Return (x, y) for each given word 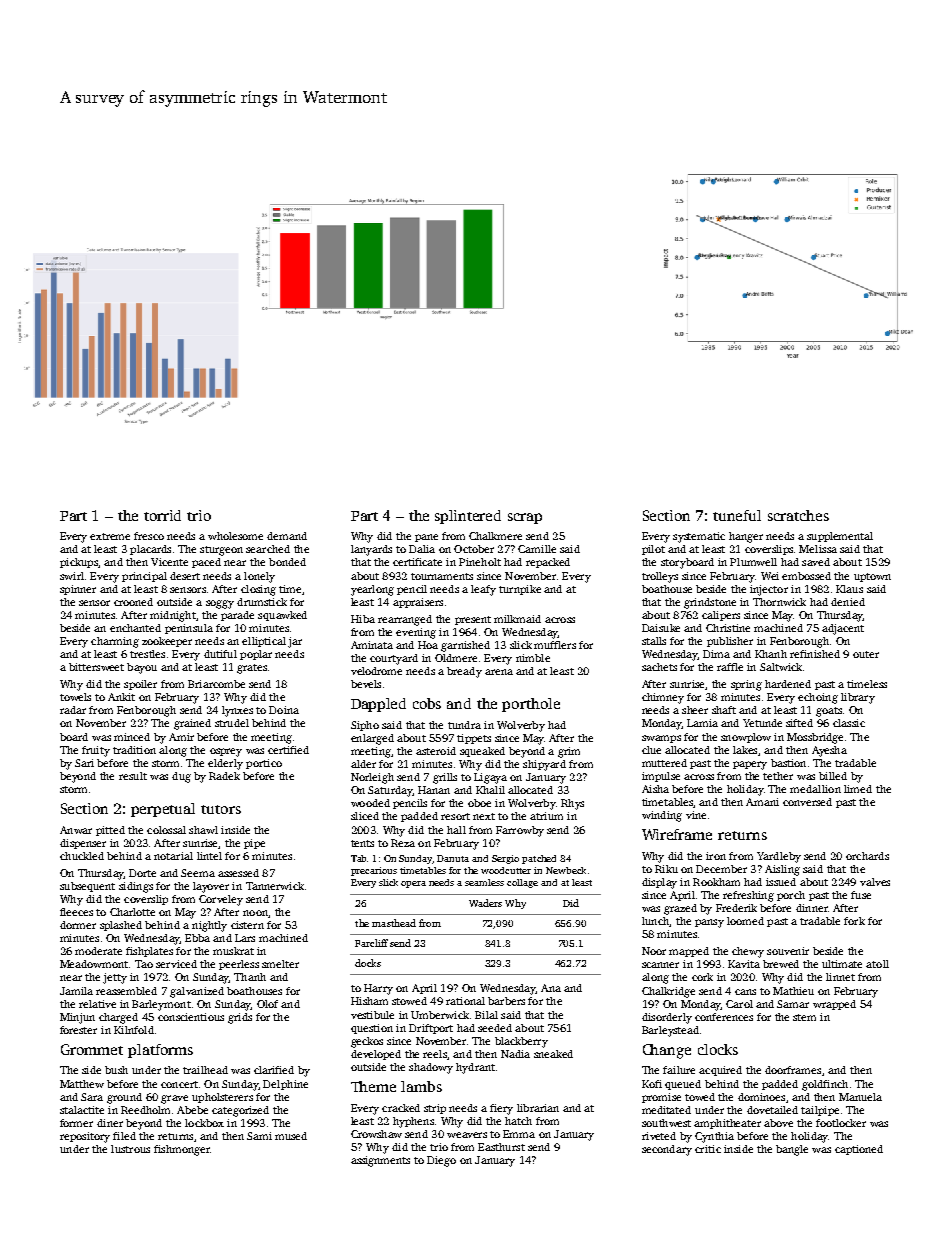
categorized (240, 1111)
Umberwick (440, 1015)
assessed (238, 873)
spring (746, 685)
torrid (162, 515)
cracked (401, 1108)
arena (499, 672)
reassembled (126, 991)
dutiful (220, 654)
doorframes (793, 1070)
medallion (815, 789)
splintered (468, 517)
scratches (798, 515)
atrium (546, 816)
